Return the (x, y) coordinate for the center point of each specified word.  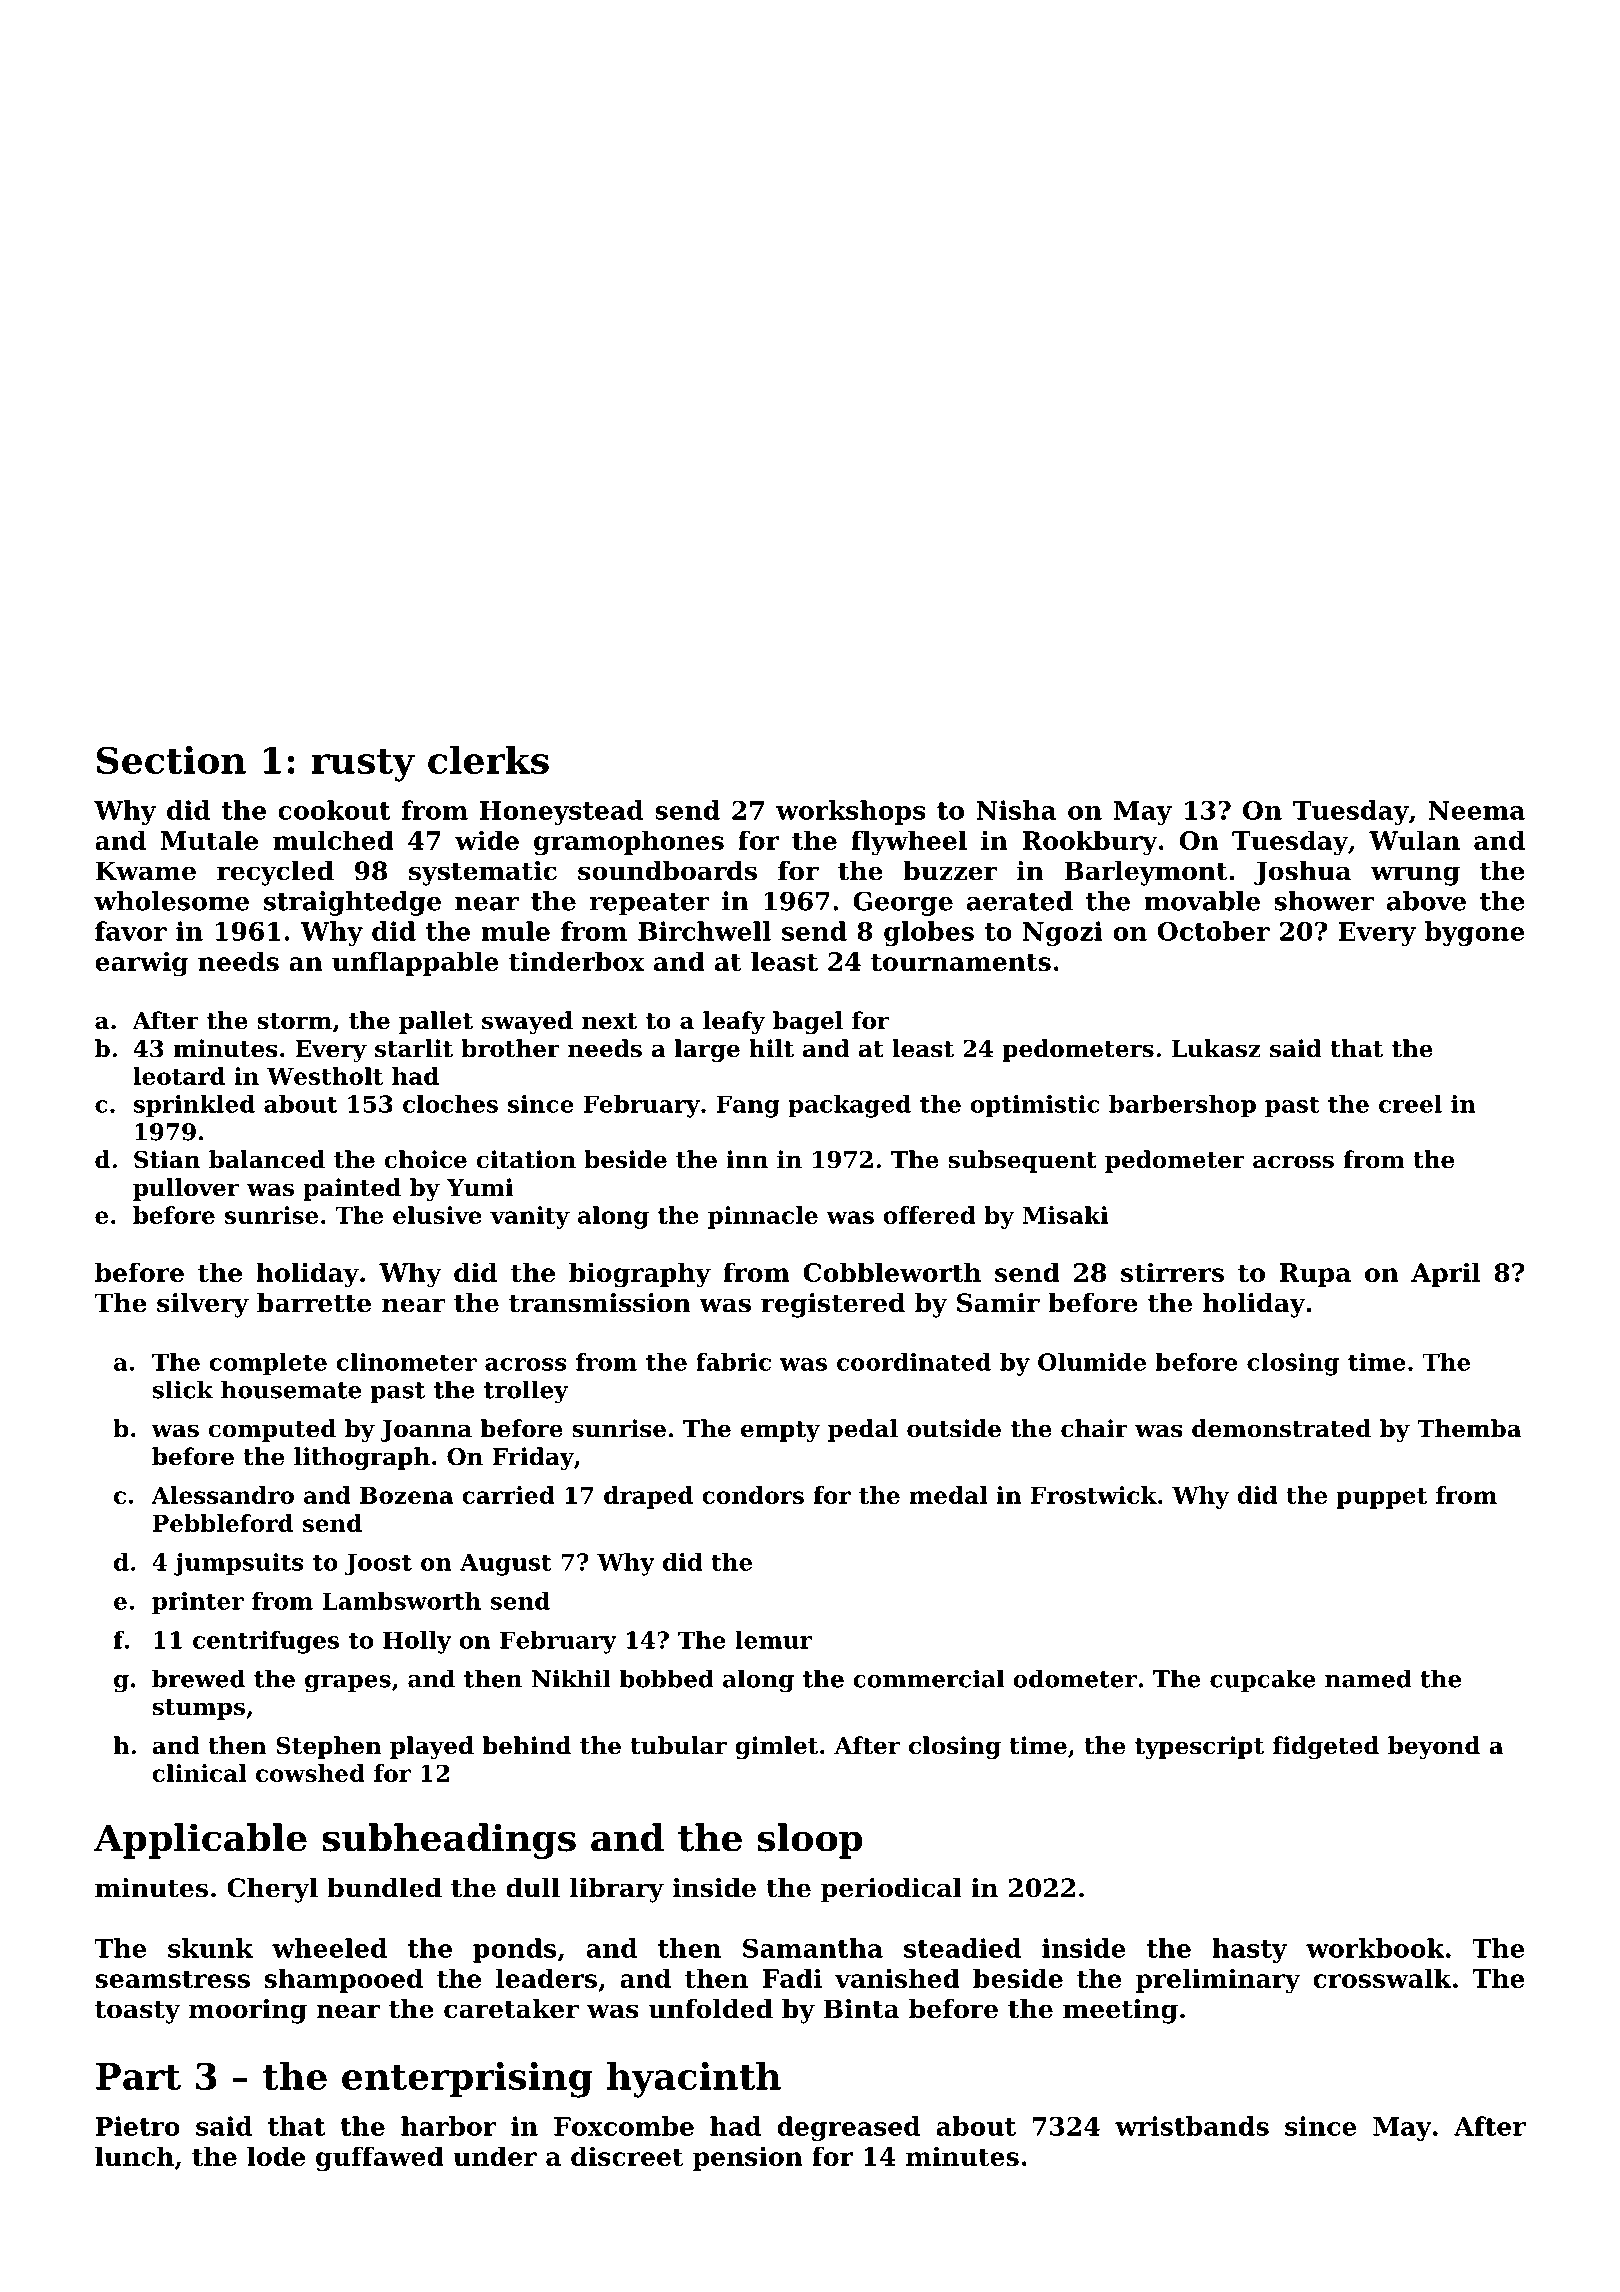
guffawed (380, 2159)
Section (171, 760)
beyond (1434, 1747)
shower (1324, 901)
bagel (808, 1022)
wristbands (1192, 2126)
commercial (928, 1678)
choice (425, 1159)
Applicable (200, 1841)
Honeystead (562, 812)
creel (1410, 1104)
